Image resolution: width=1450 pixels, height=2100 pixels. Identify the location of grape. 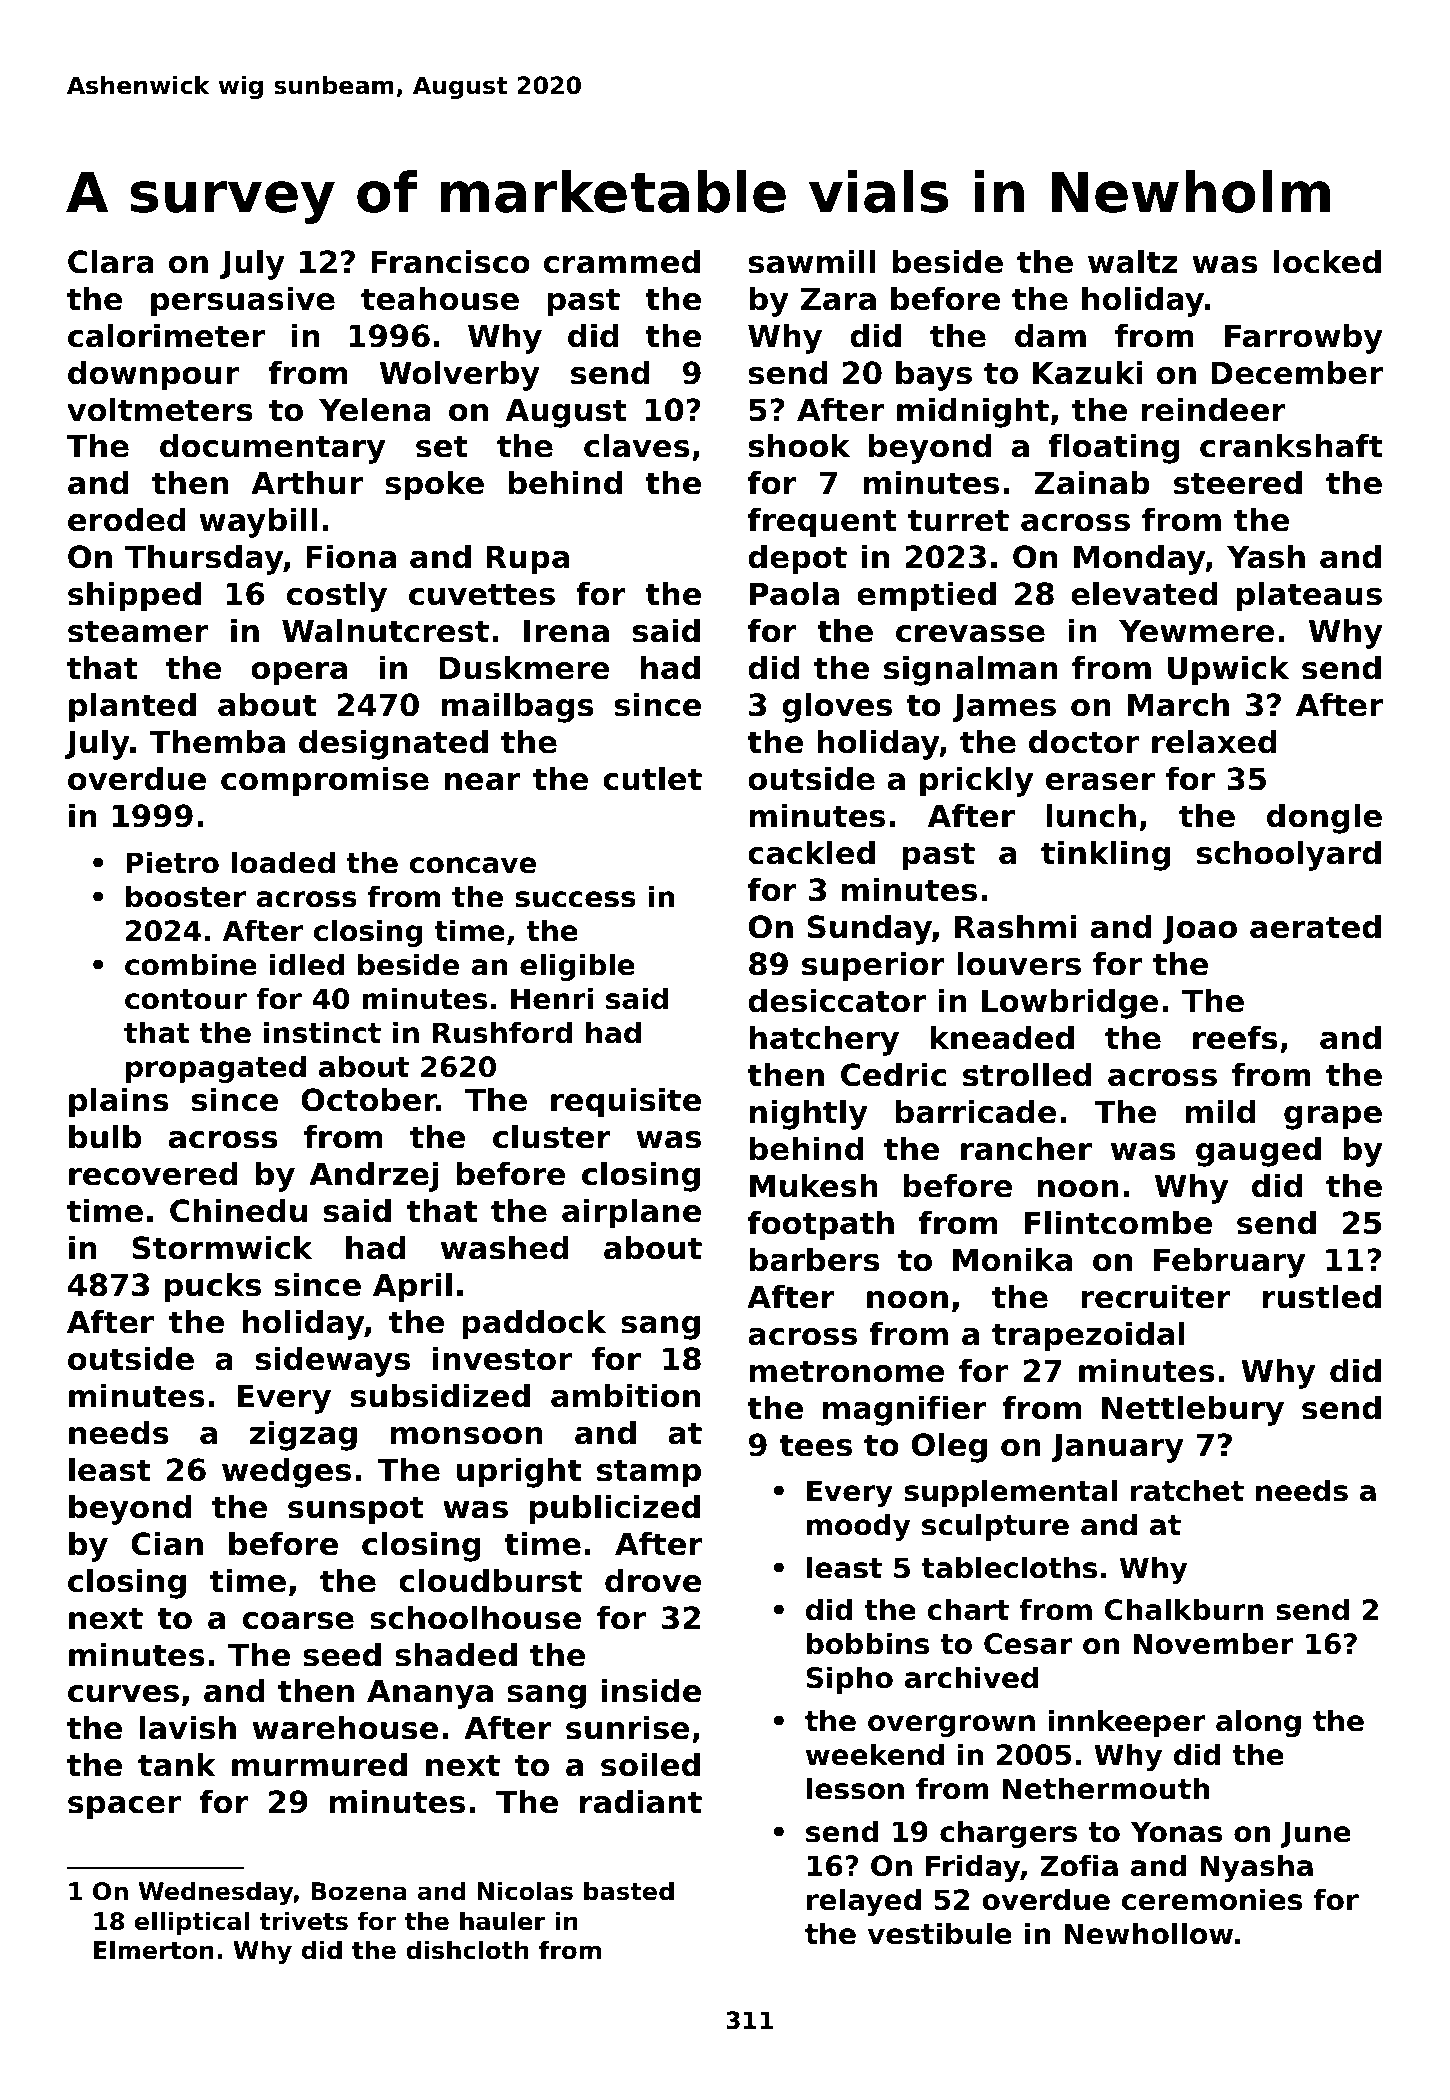
(1333, 1118).
